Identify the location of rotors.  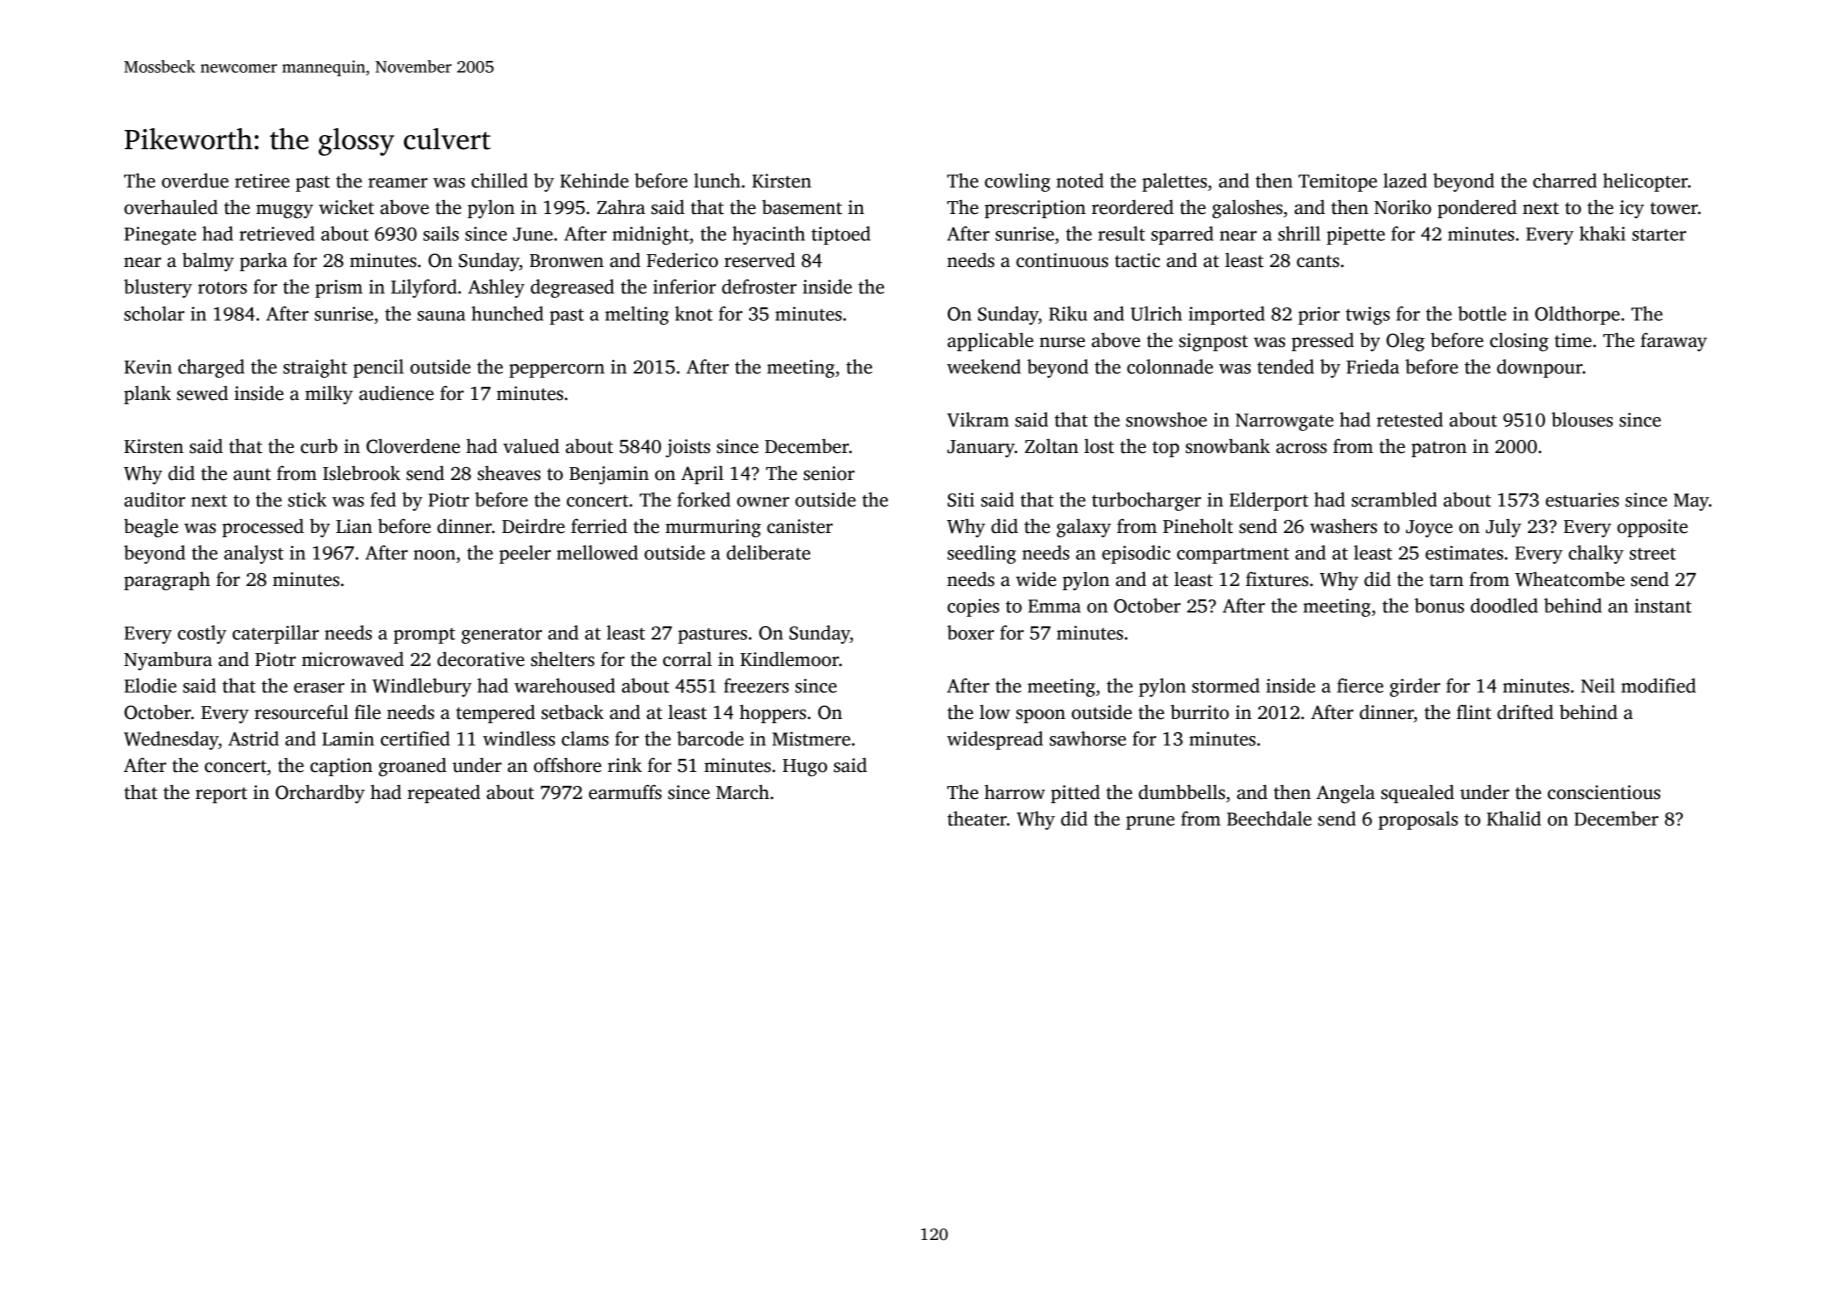
(222, 288).
